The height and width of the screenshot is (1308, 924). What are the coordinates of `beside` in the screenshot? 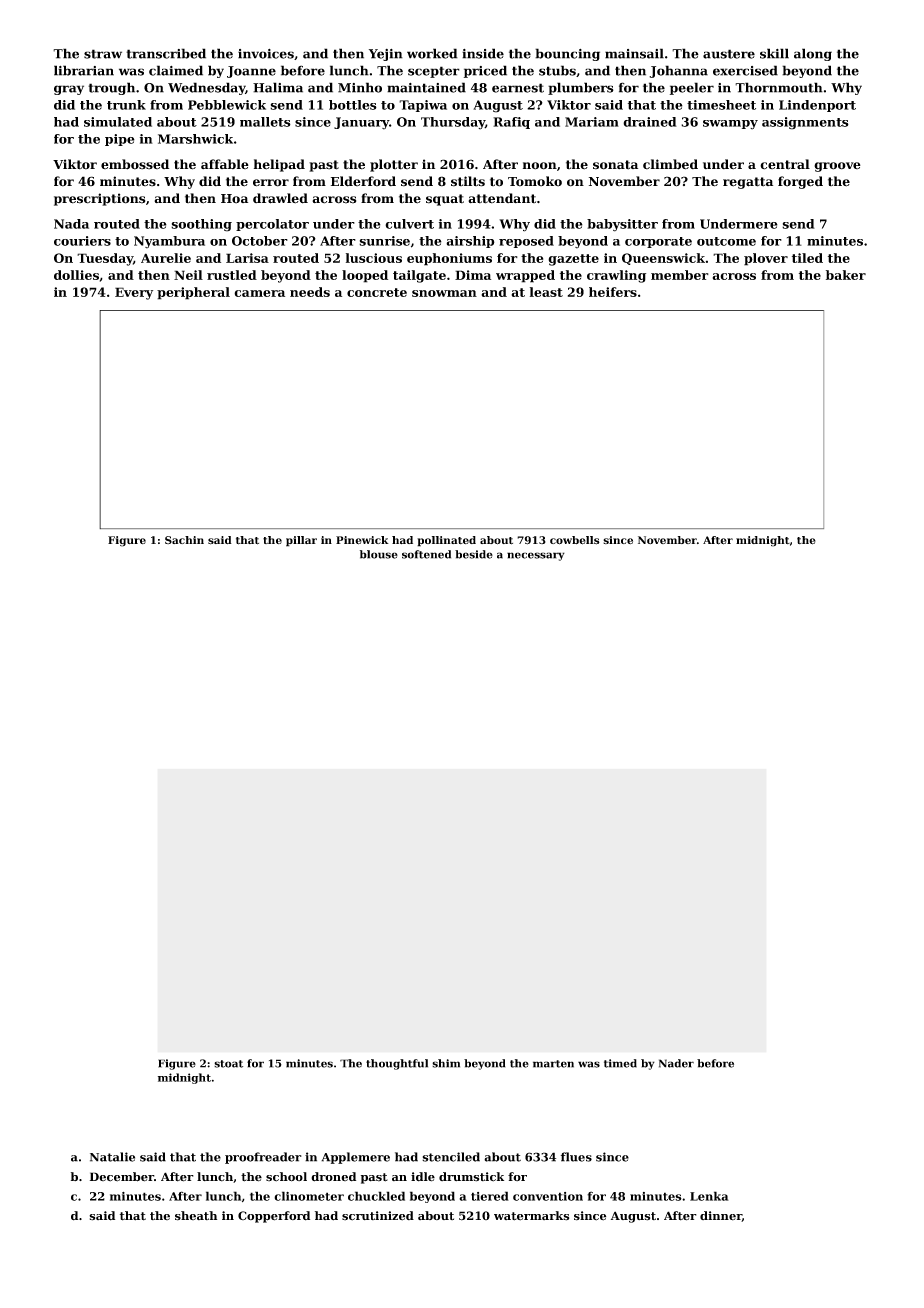 It's located at (474, 554).
